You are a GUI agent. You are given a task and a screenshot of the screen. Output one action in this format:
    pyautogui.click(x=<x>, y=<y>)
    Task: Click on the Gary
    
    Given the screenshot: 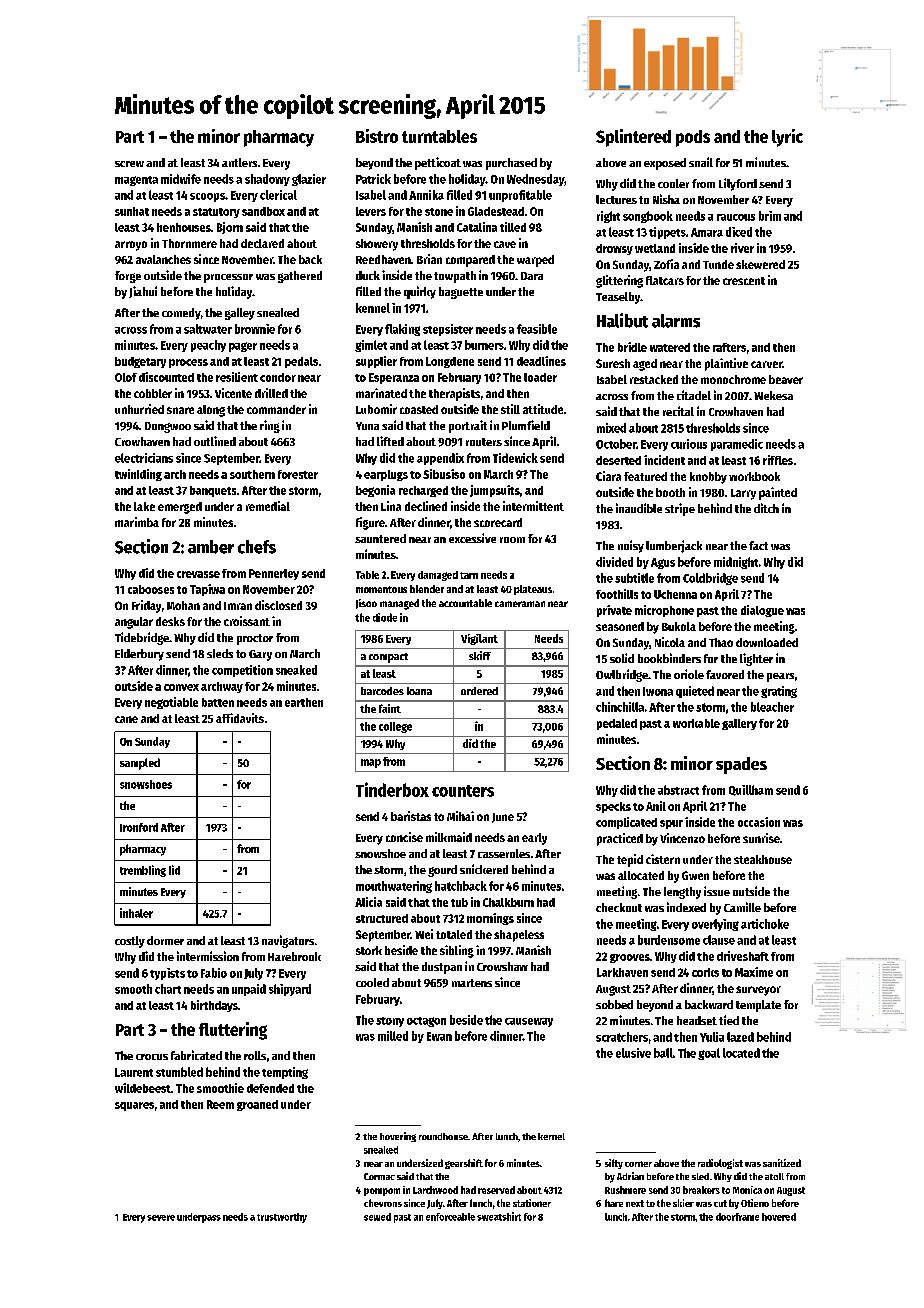 What is the action you would take?
    pyautogui.click(x=260, y=655)
